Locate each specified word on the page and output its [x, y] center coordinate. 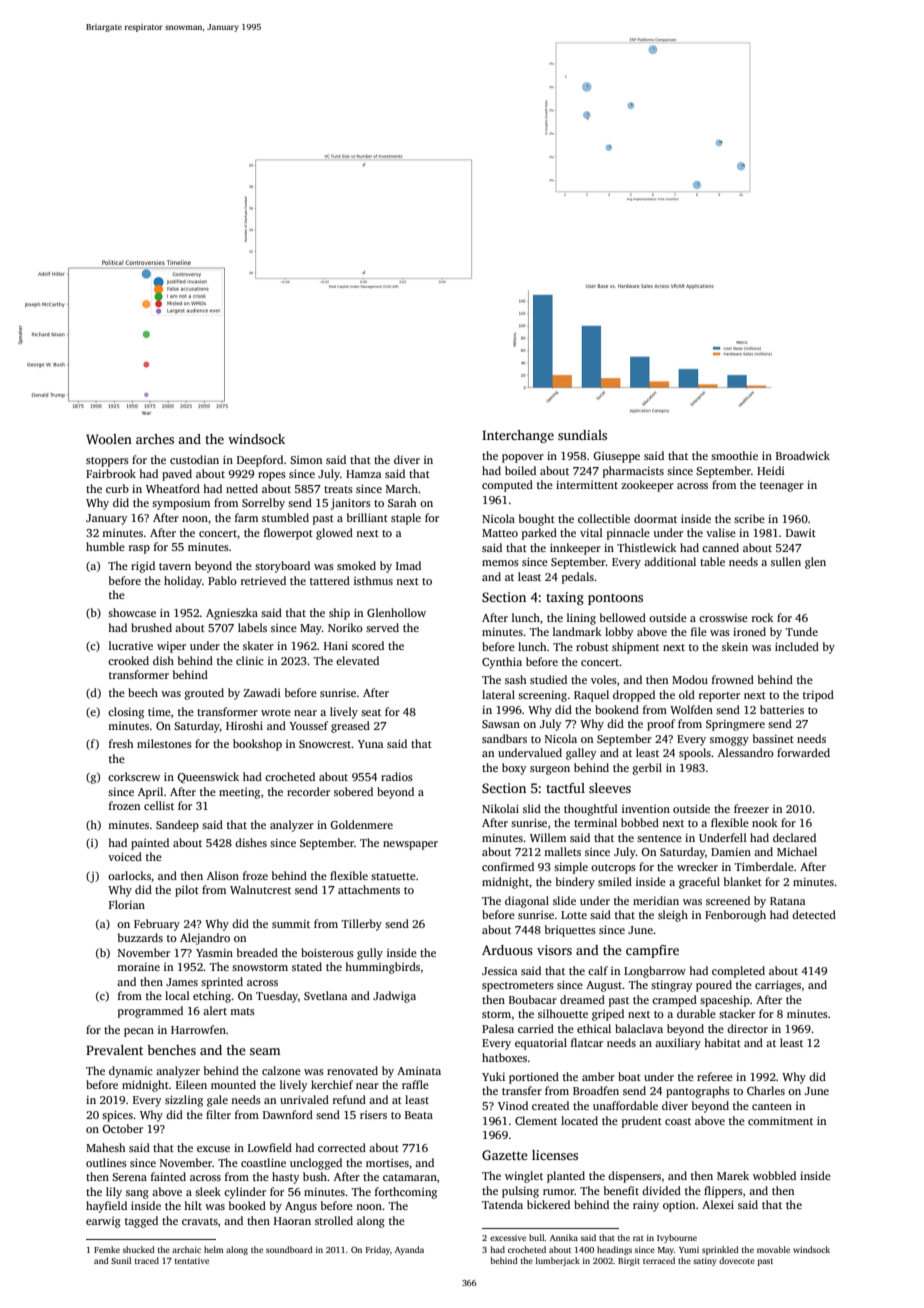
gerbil [647, 769]
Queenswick [208, 777]
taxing [565, 598]
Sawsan [501, 724]
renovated [352, 1070]
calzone [281, 1070]
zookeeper [647, 486]
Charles [766, 1090]
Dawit [801, 533]
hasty [285, 1178]
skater [258, 645]
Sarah [402, 502]
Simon [306, 460]
